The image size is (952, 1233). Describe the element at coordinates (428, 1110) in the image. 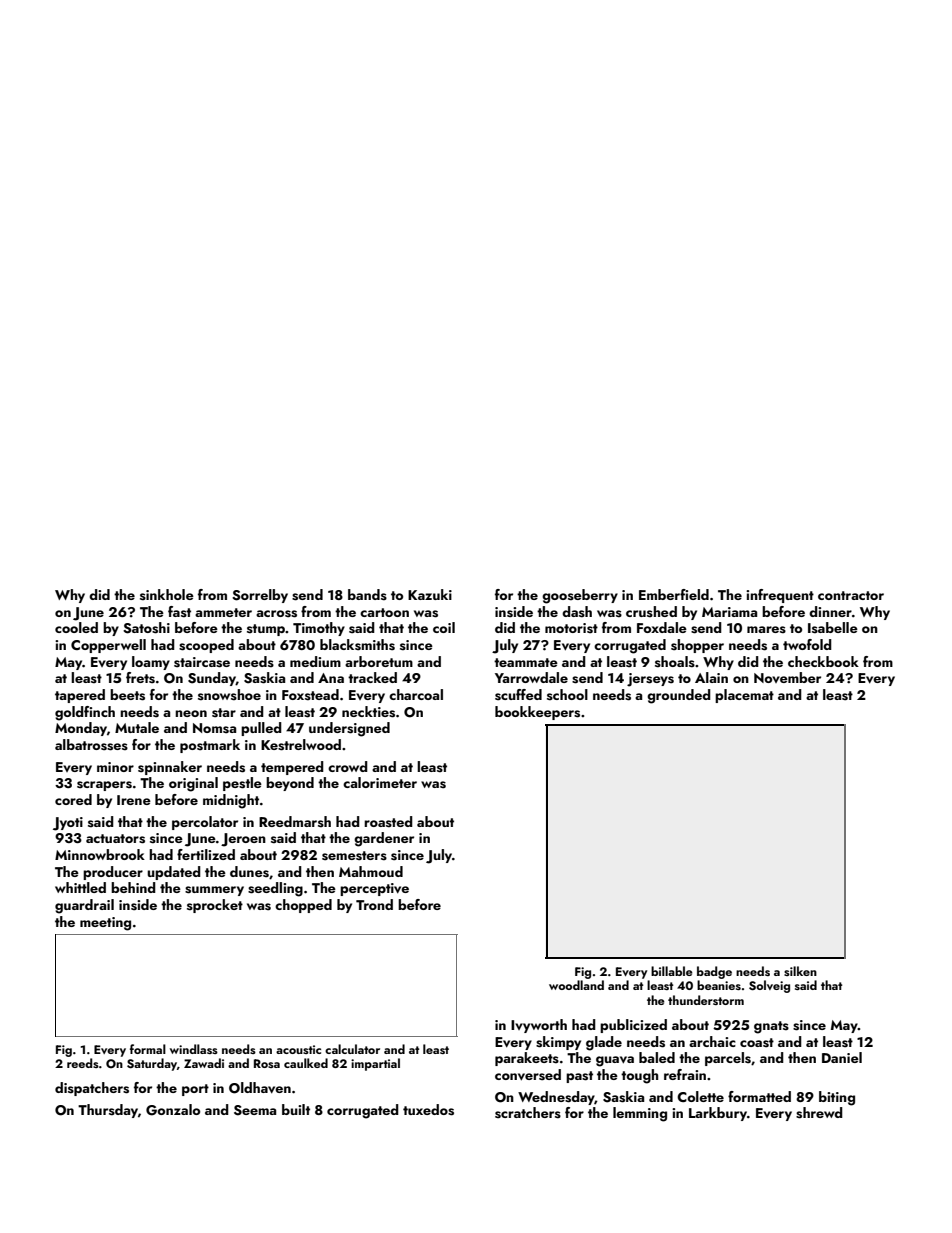

I see `tuxedos` at that location.
